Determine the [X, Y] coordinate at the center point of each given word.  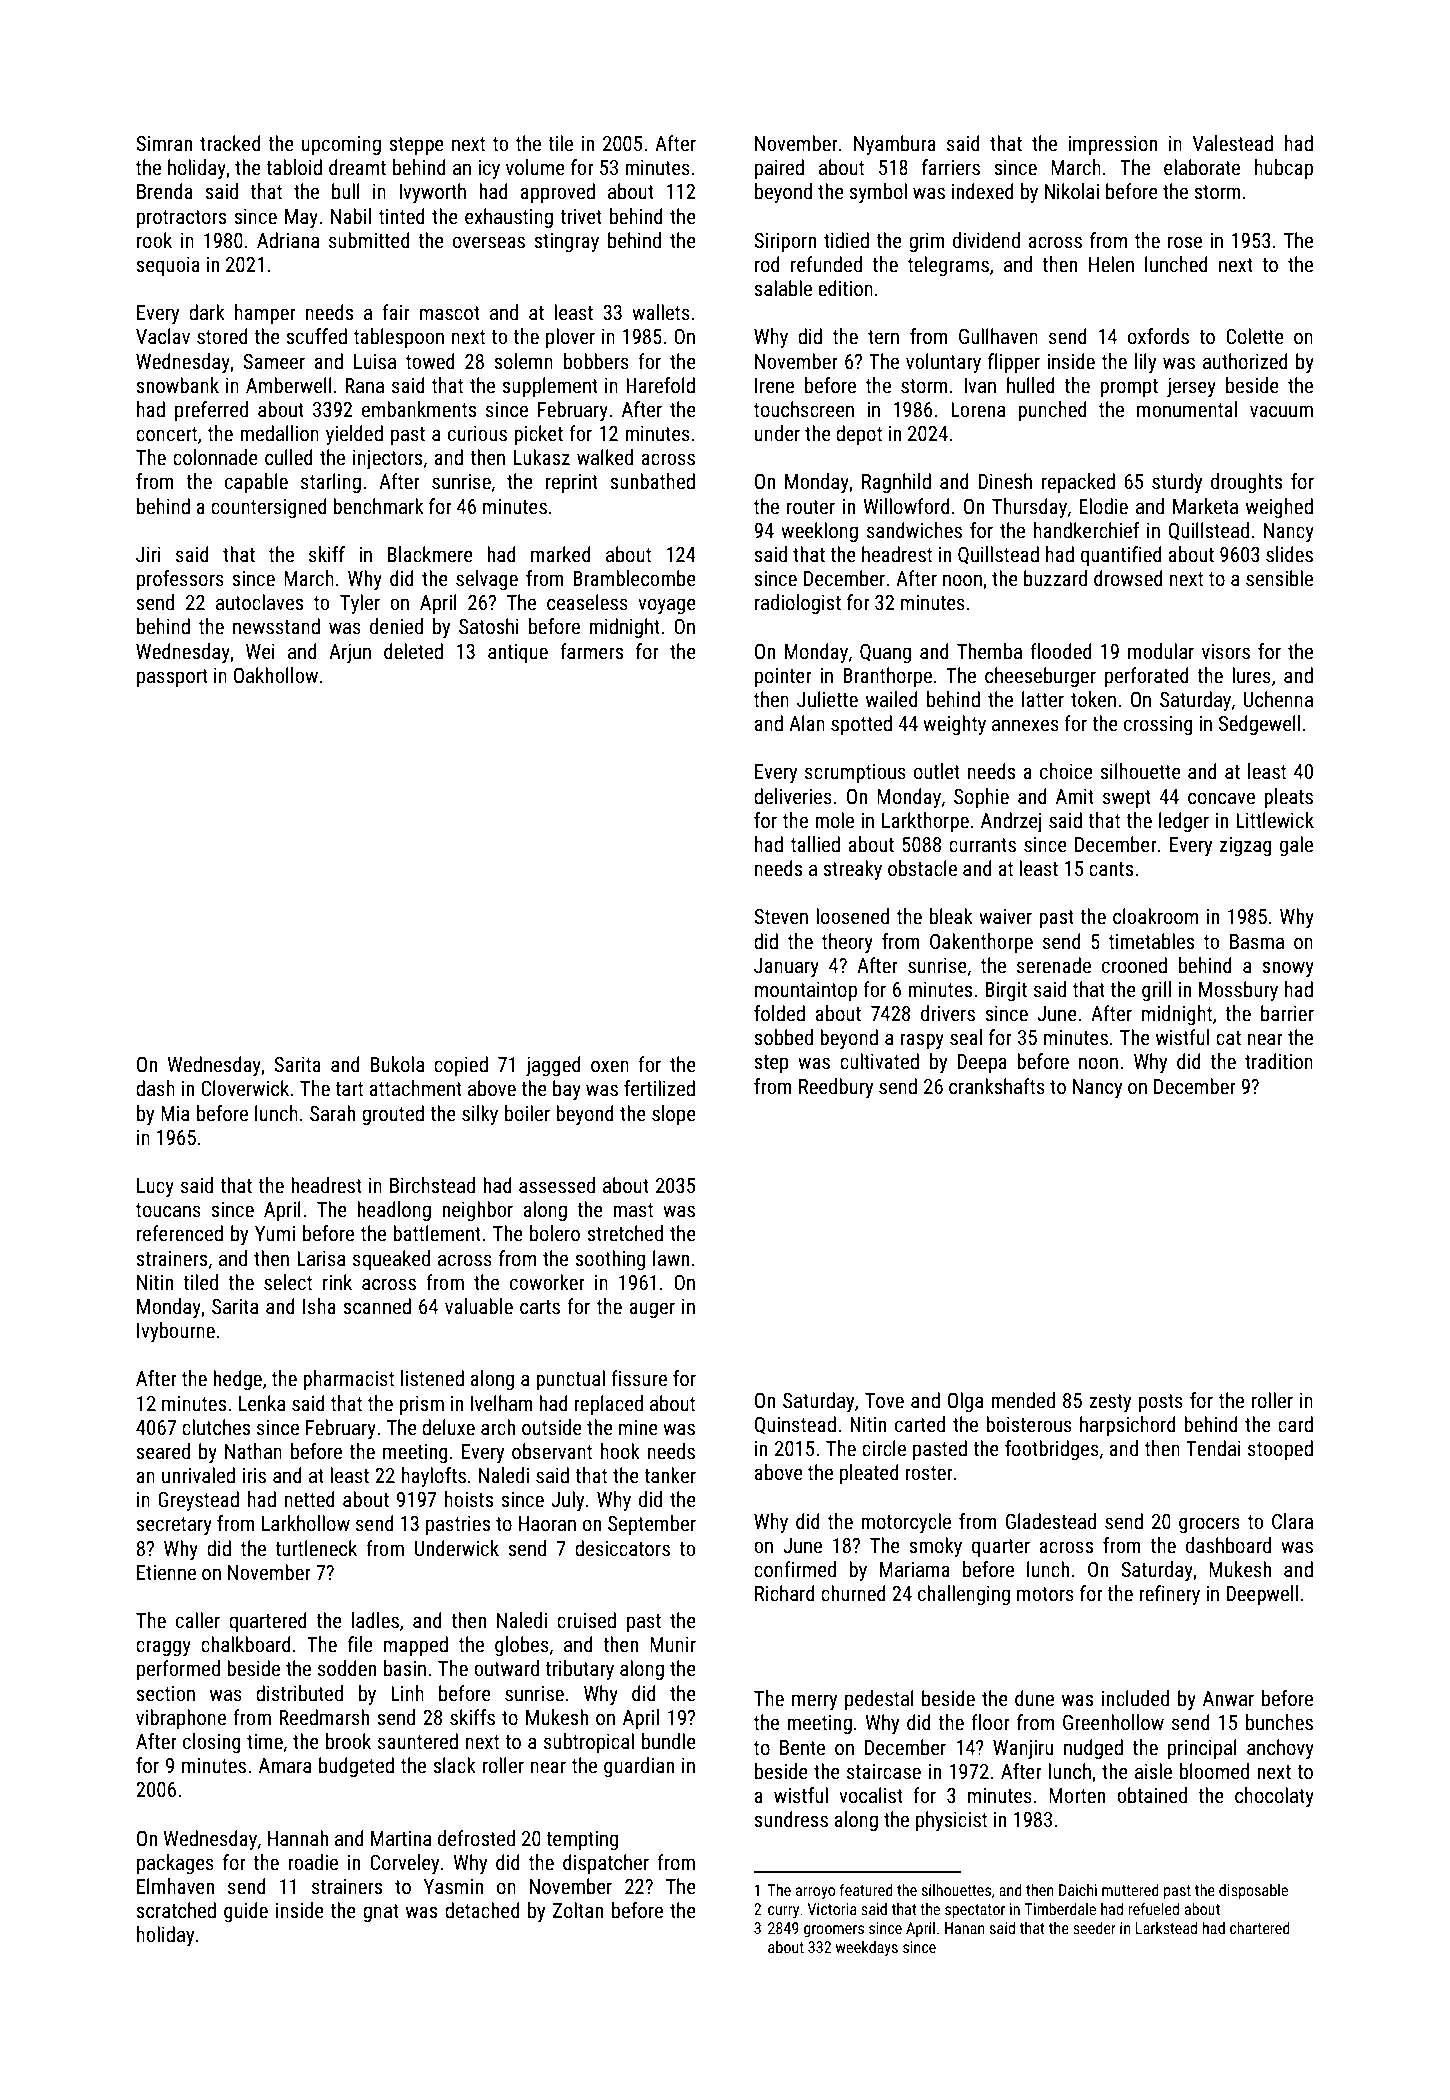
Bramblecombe [634, 578]
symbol [878, 193]
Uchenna [1278, 699]
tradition [1279, 1061]
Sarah [332, 1113]
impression [1112, 145]
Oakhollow [276, 675]
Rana [364, 385]
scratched [176, 1910]
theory [847, 943]
